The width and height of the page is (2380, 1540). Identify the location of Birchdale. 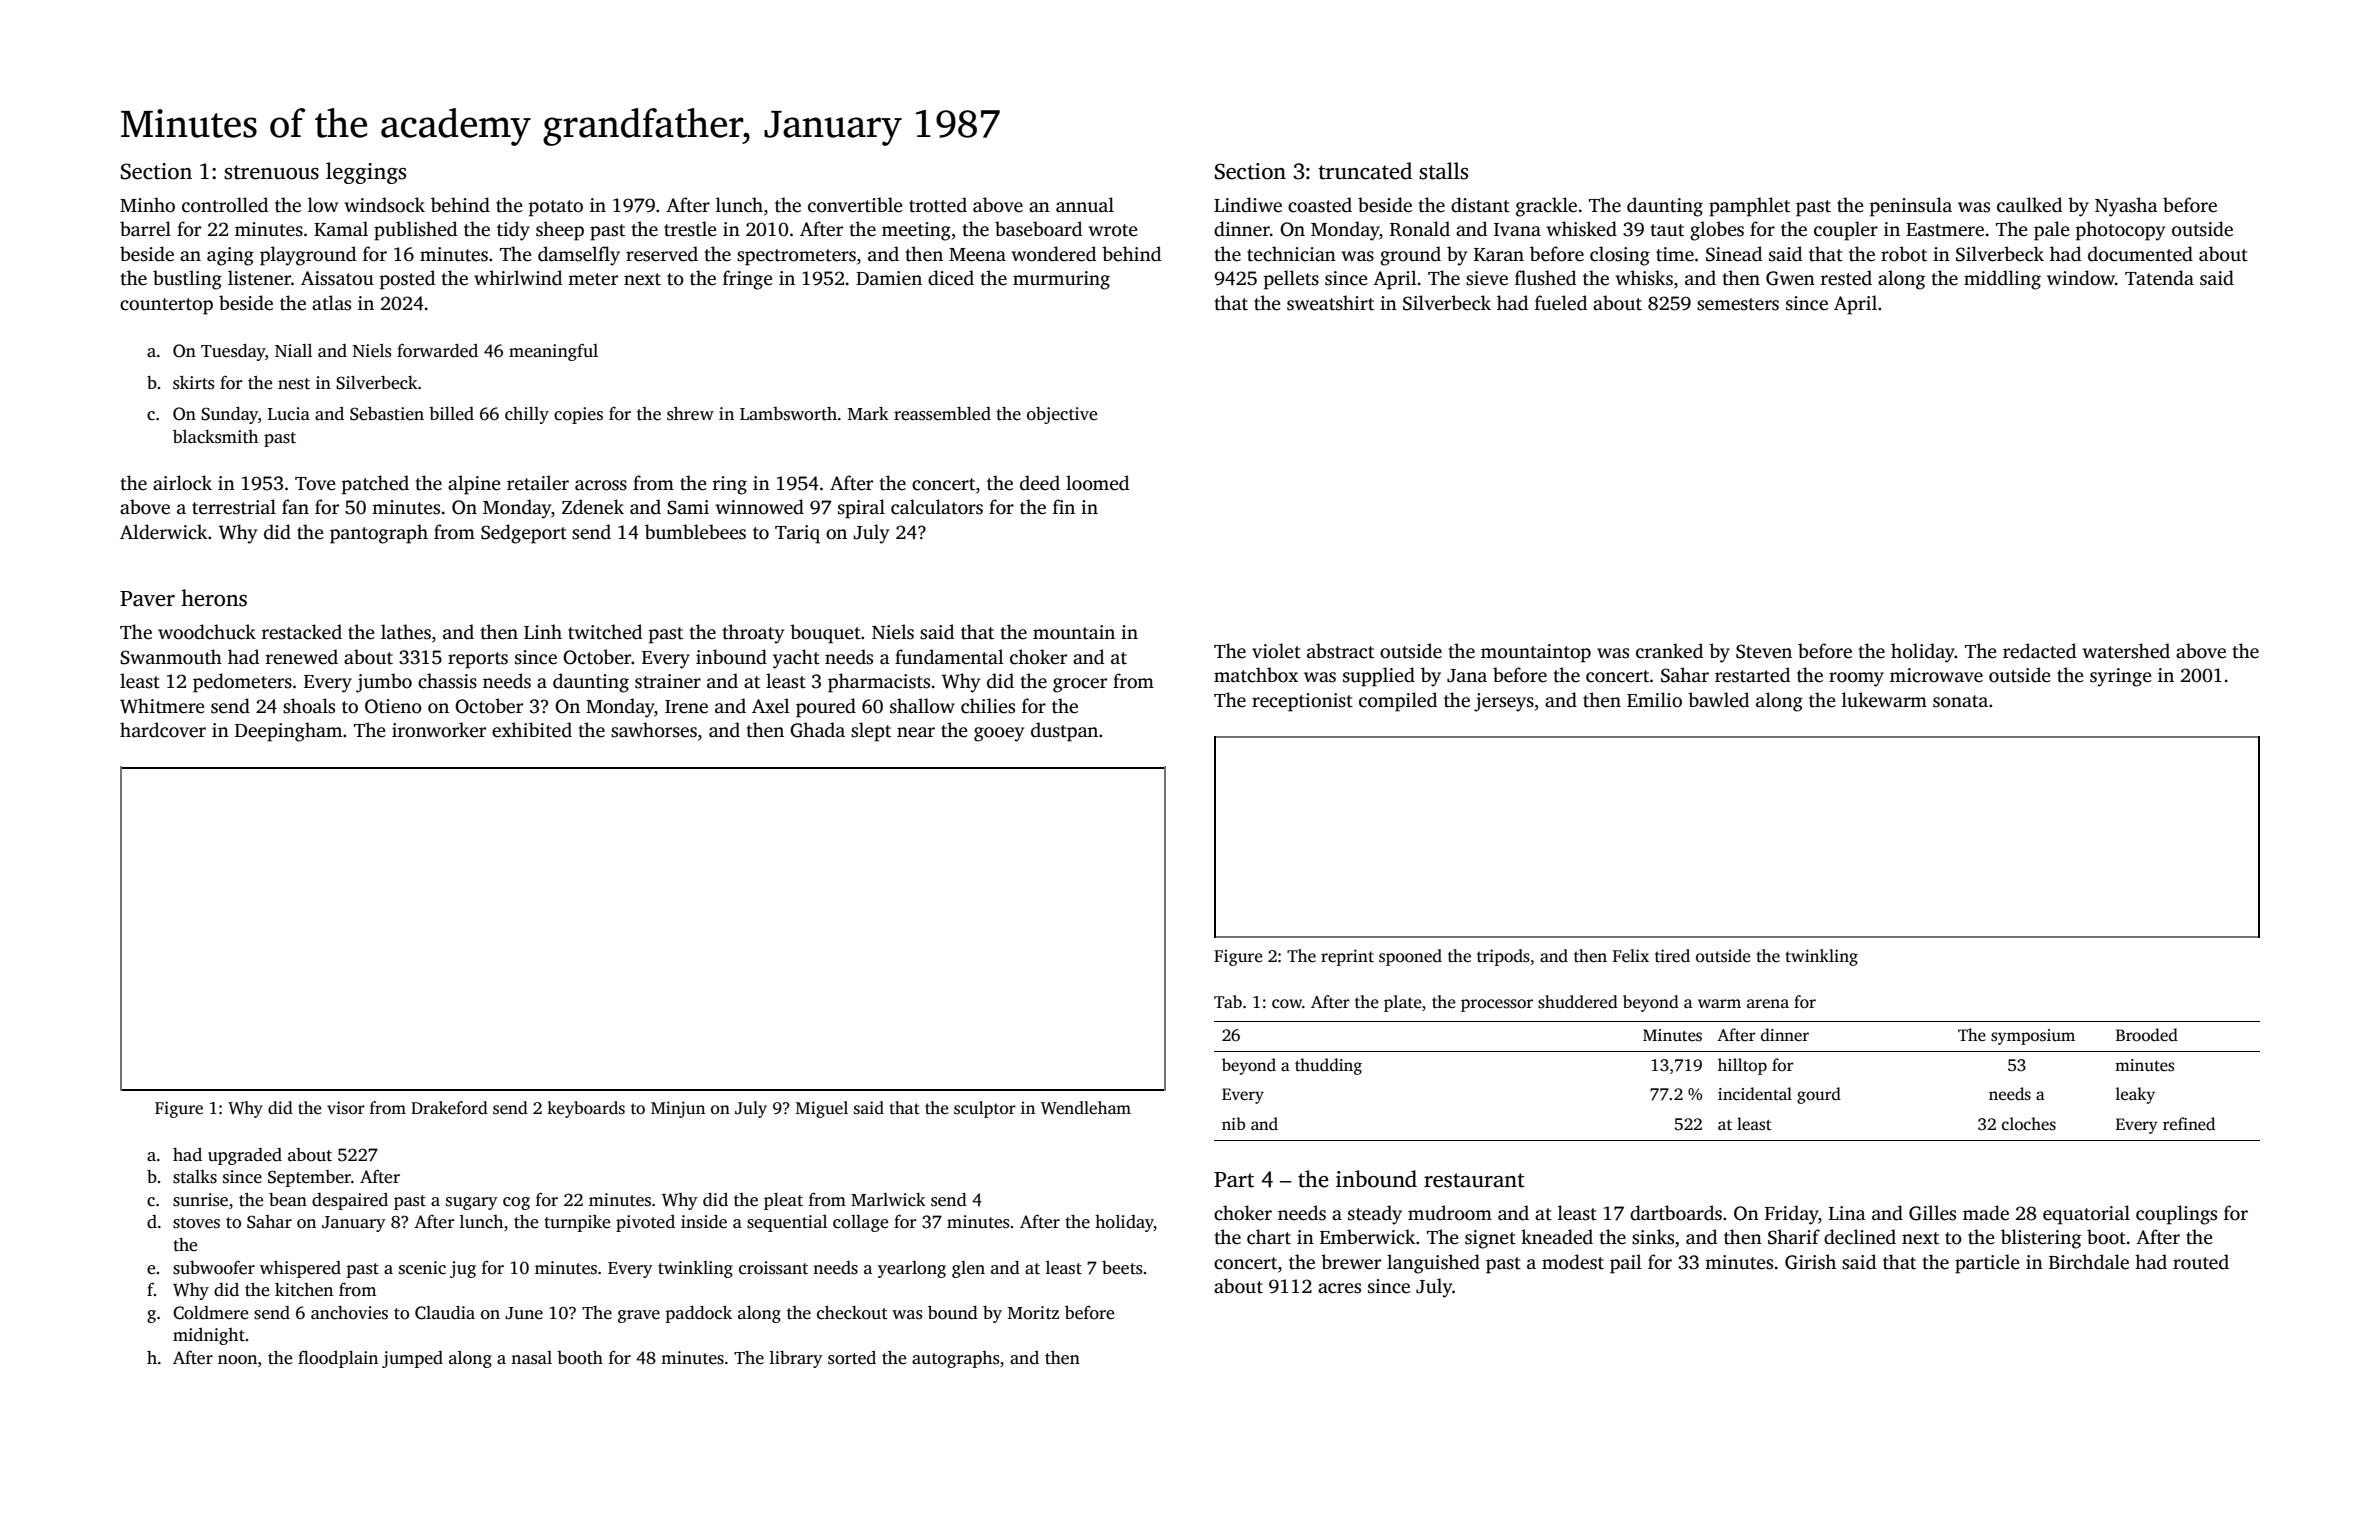
(2089, 1262).
